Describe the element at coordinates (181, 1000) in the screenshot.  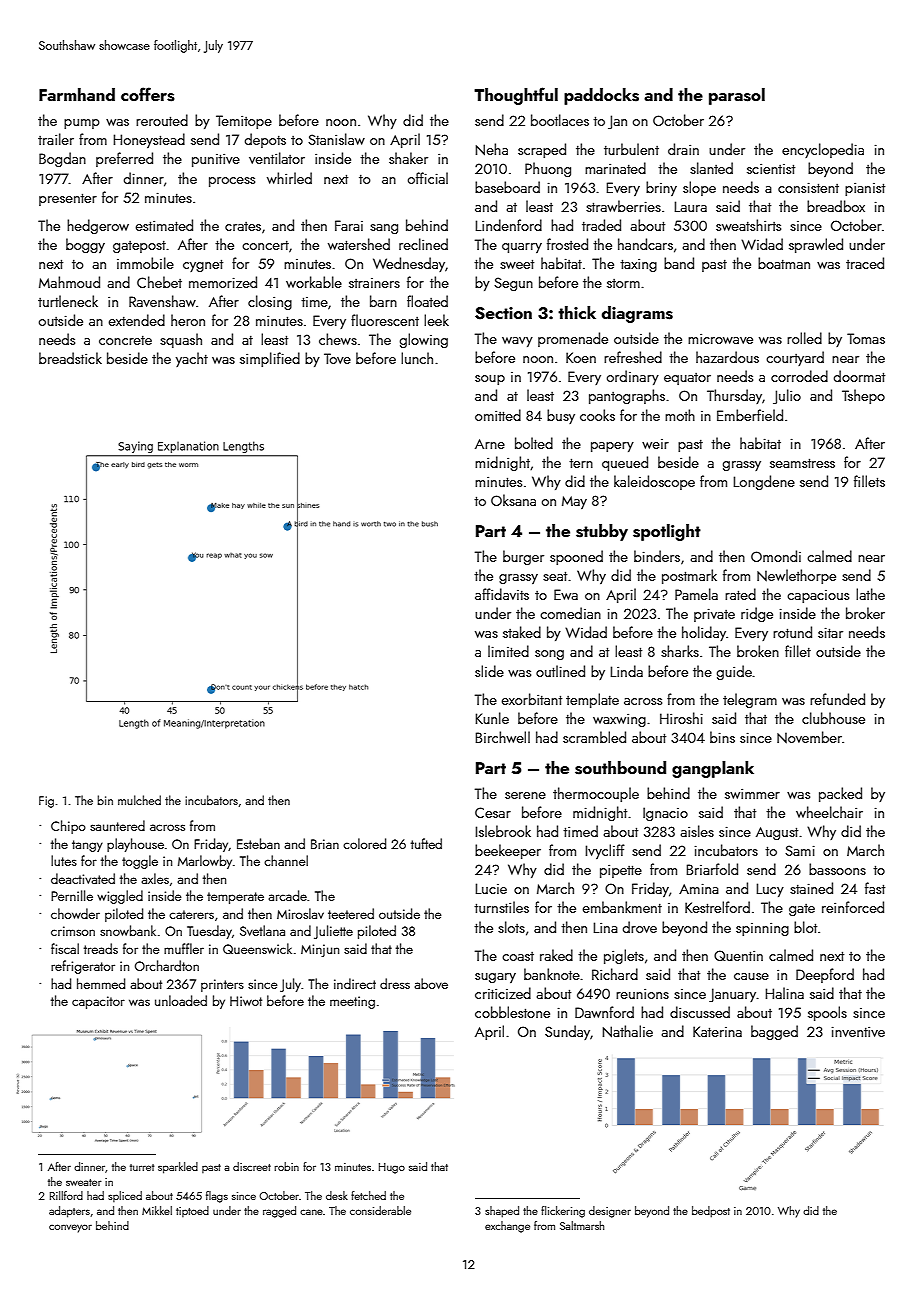
I see `unloaded` at that location.
